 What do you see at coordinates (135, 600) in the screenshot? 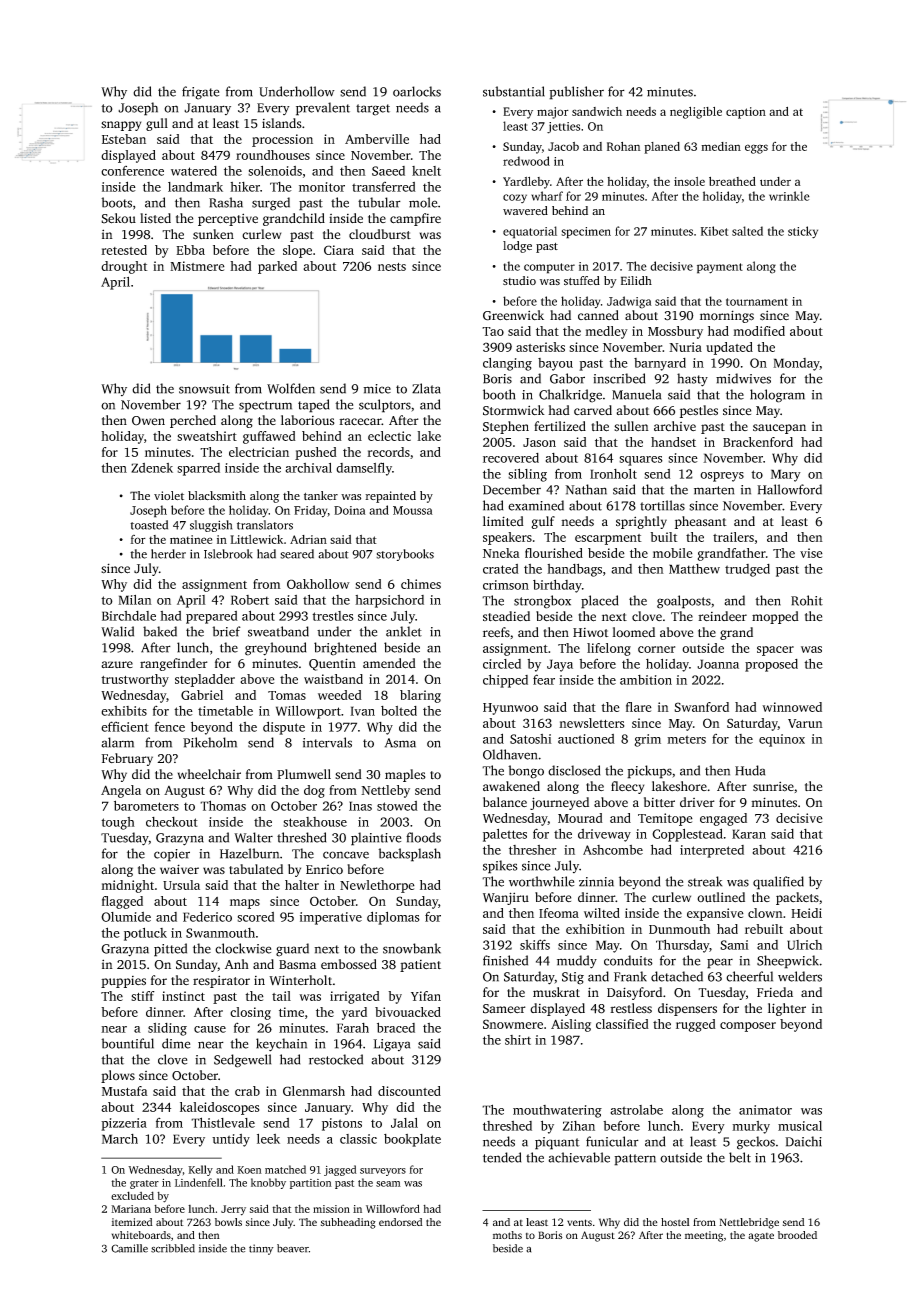
I see `Milan` at bounding box center [135, 600].
